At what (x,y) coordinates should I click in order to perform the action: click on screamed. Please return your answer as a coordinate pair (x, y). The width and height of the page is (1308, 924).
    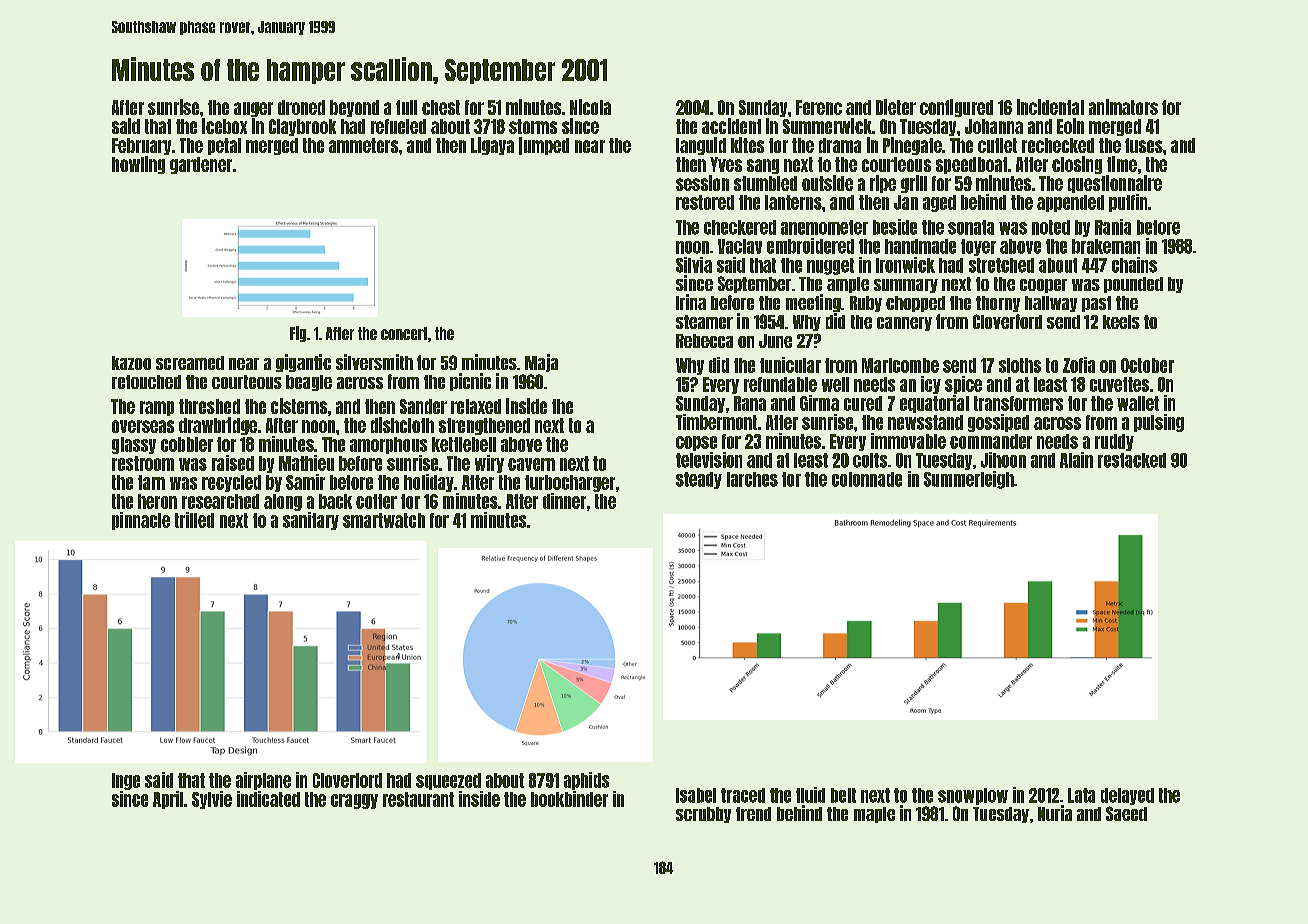
    Looking at the image, I should click on (190, 363).
